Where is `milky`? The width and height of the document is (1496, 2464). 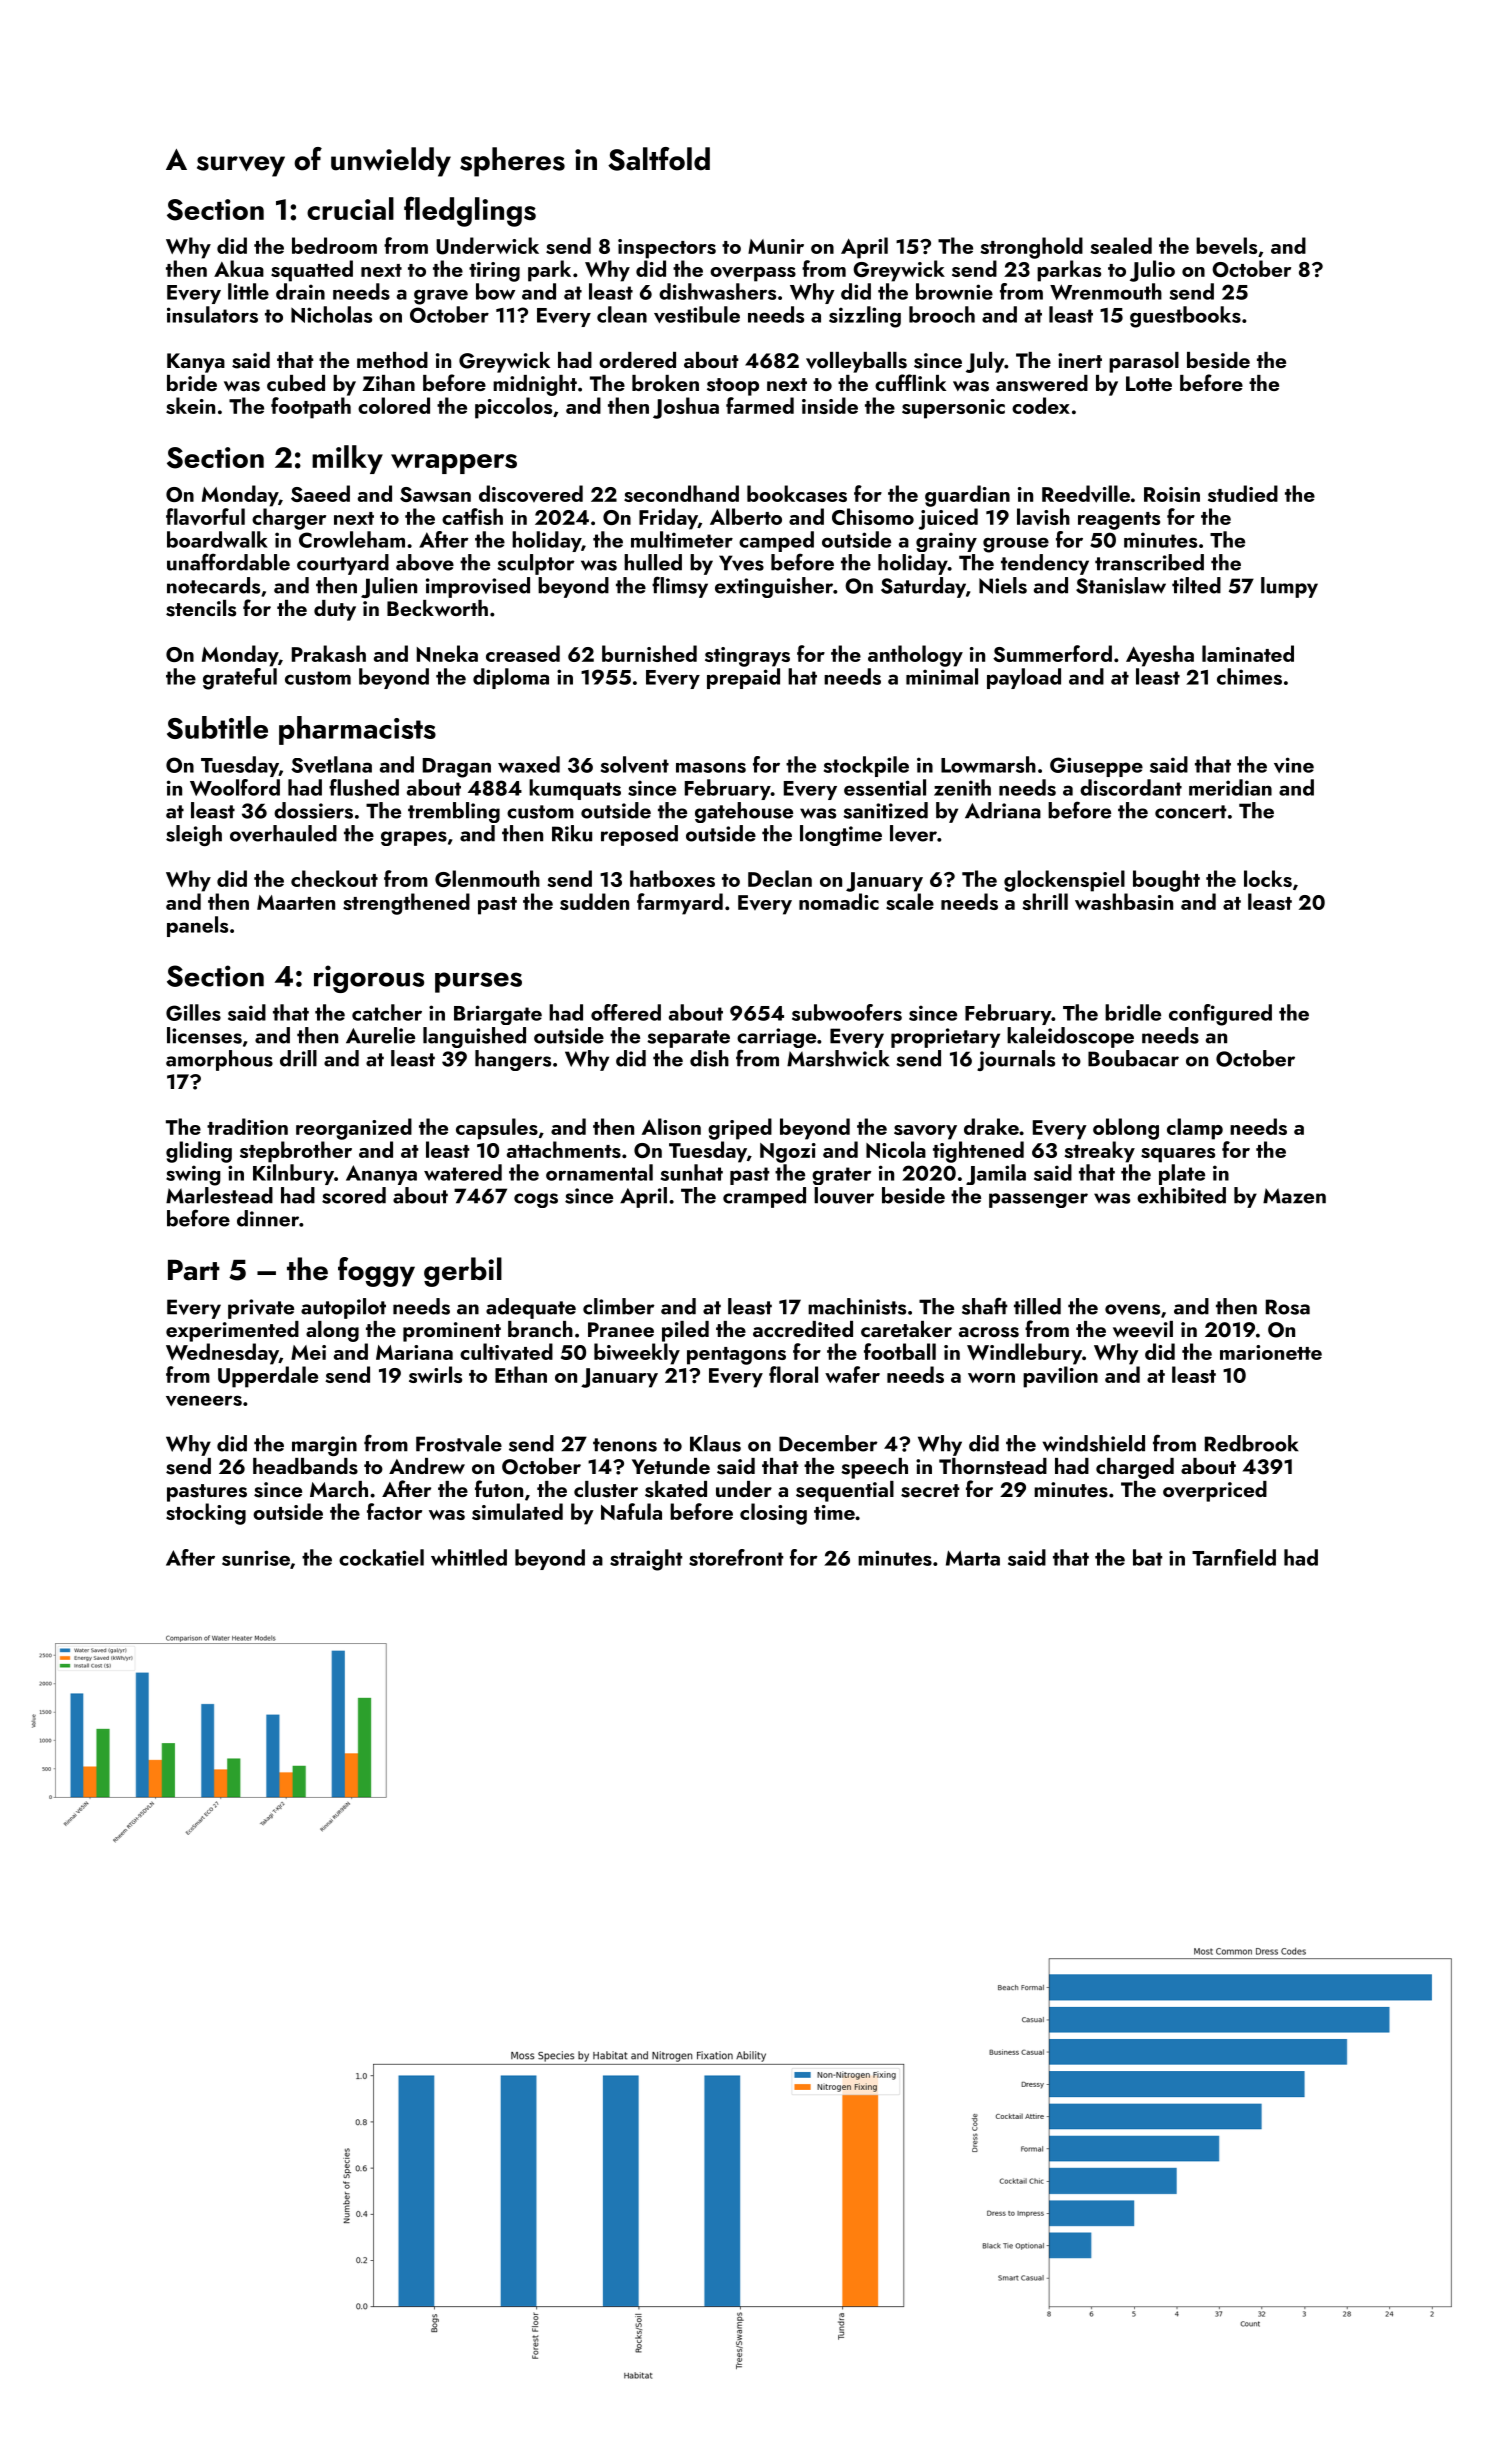 milky is located at coordinates (347, 459).
